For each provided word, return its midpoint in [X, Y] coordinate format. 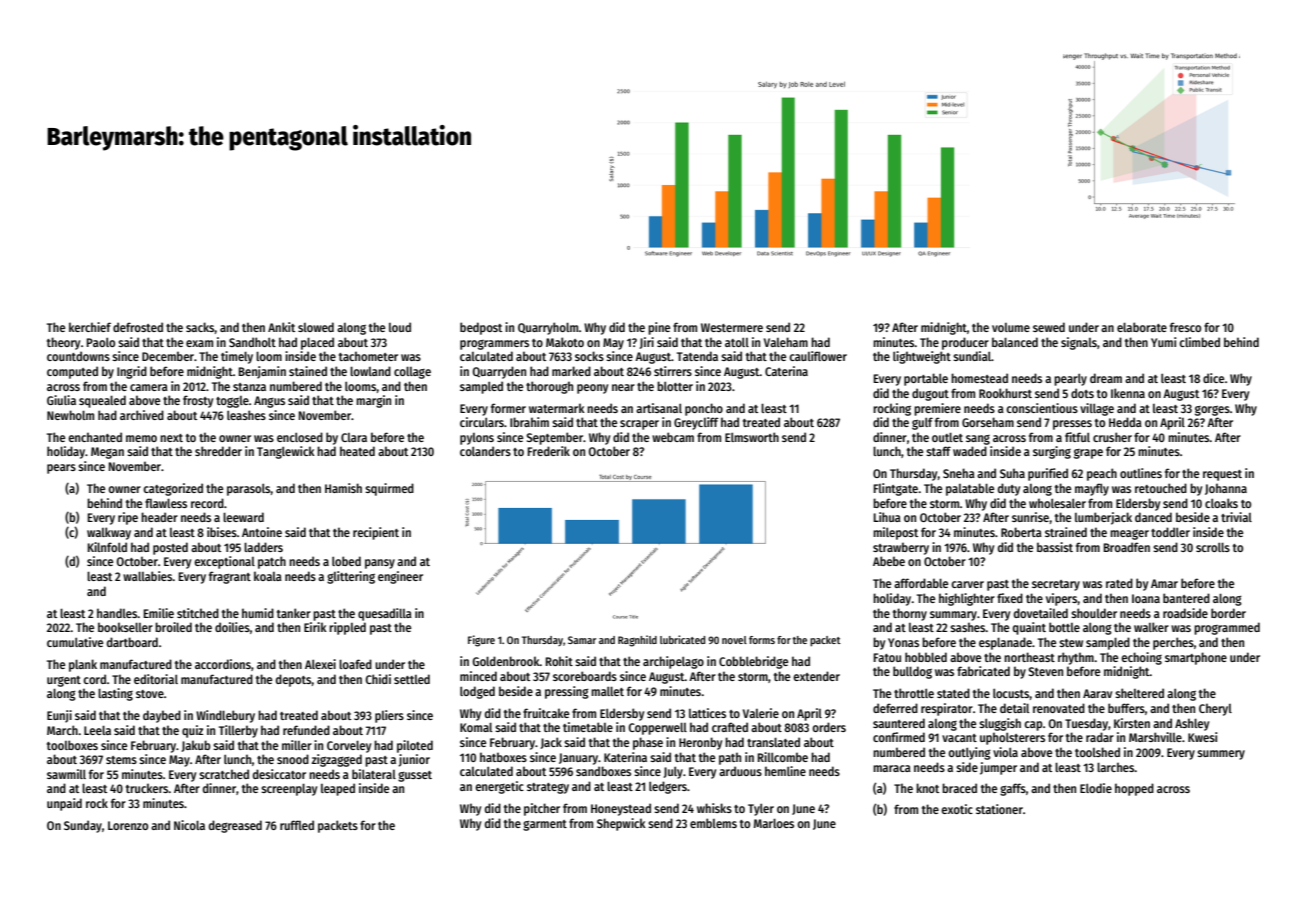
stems [121, 760]
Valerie [761, 713]
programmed [1227, 628]
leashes [246, 415]
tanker [294, 613]
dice [1213, 378]
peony [592, 389]
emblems [713, 823]
